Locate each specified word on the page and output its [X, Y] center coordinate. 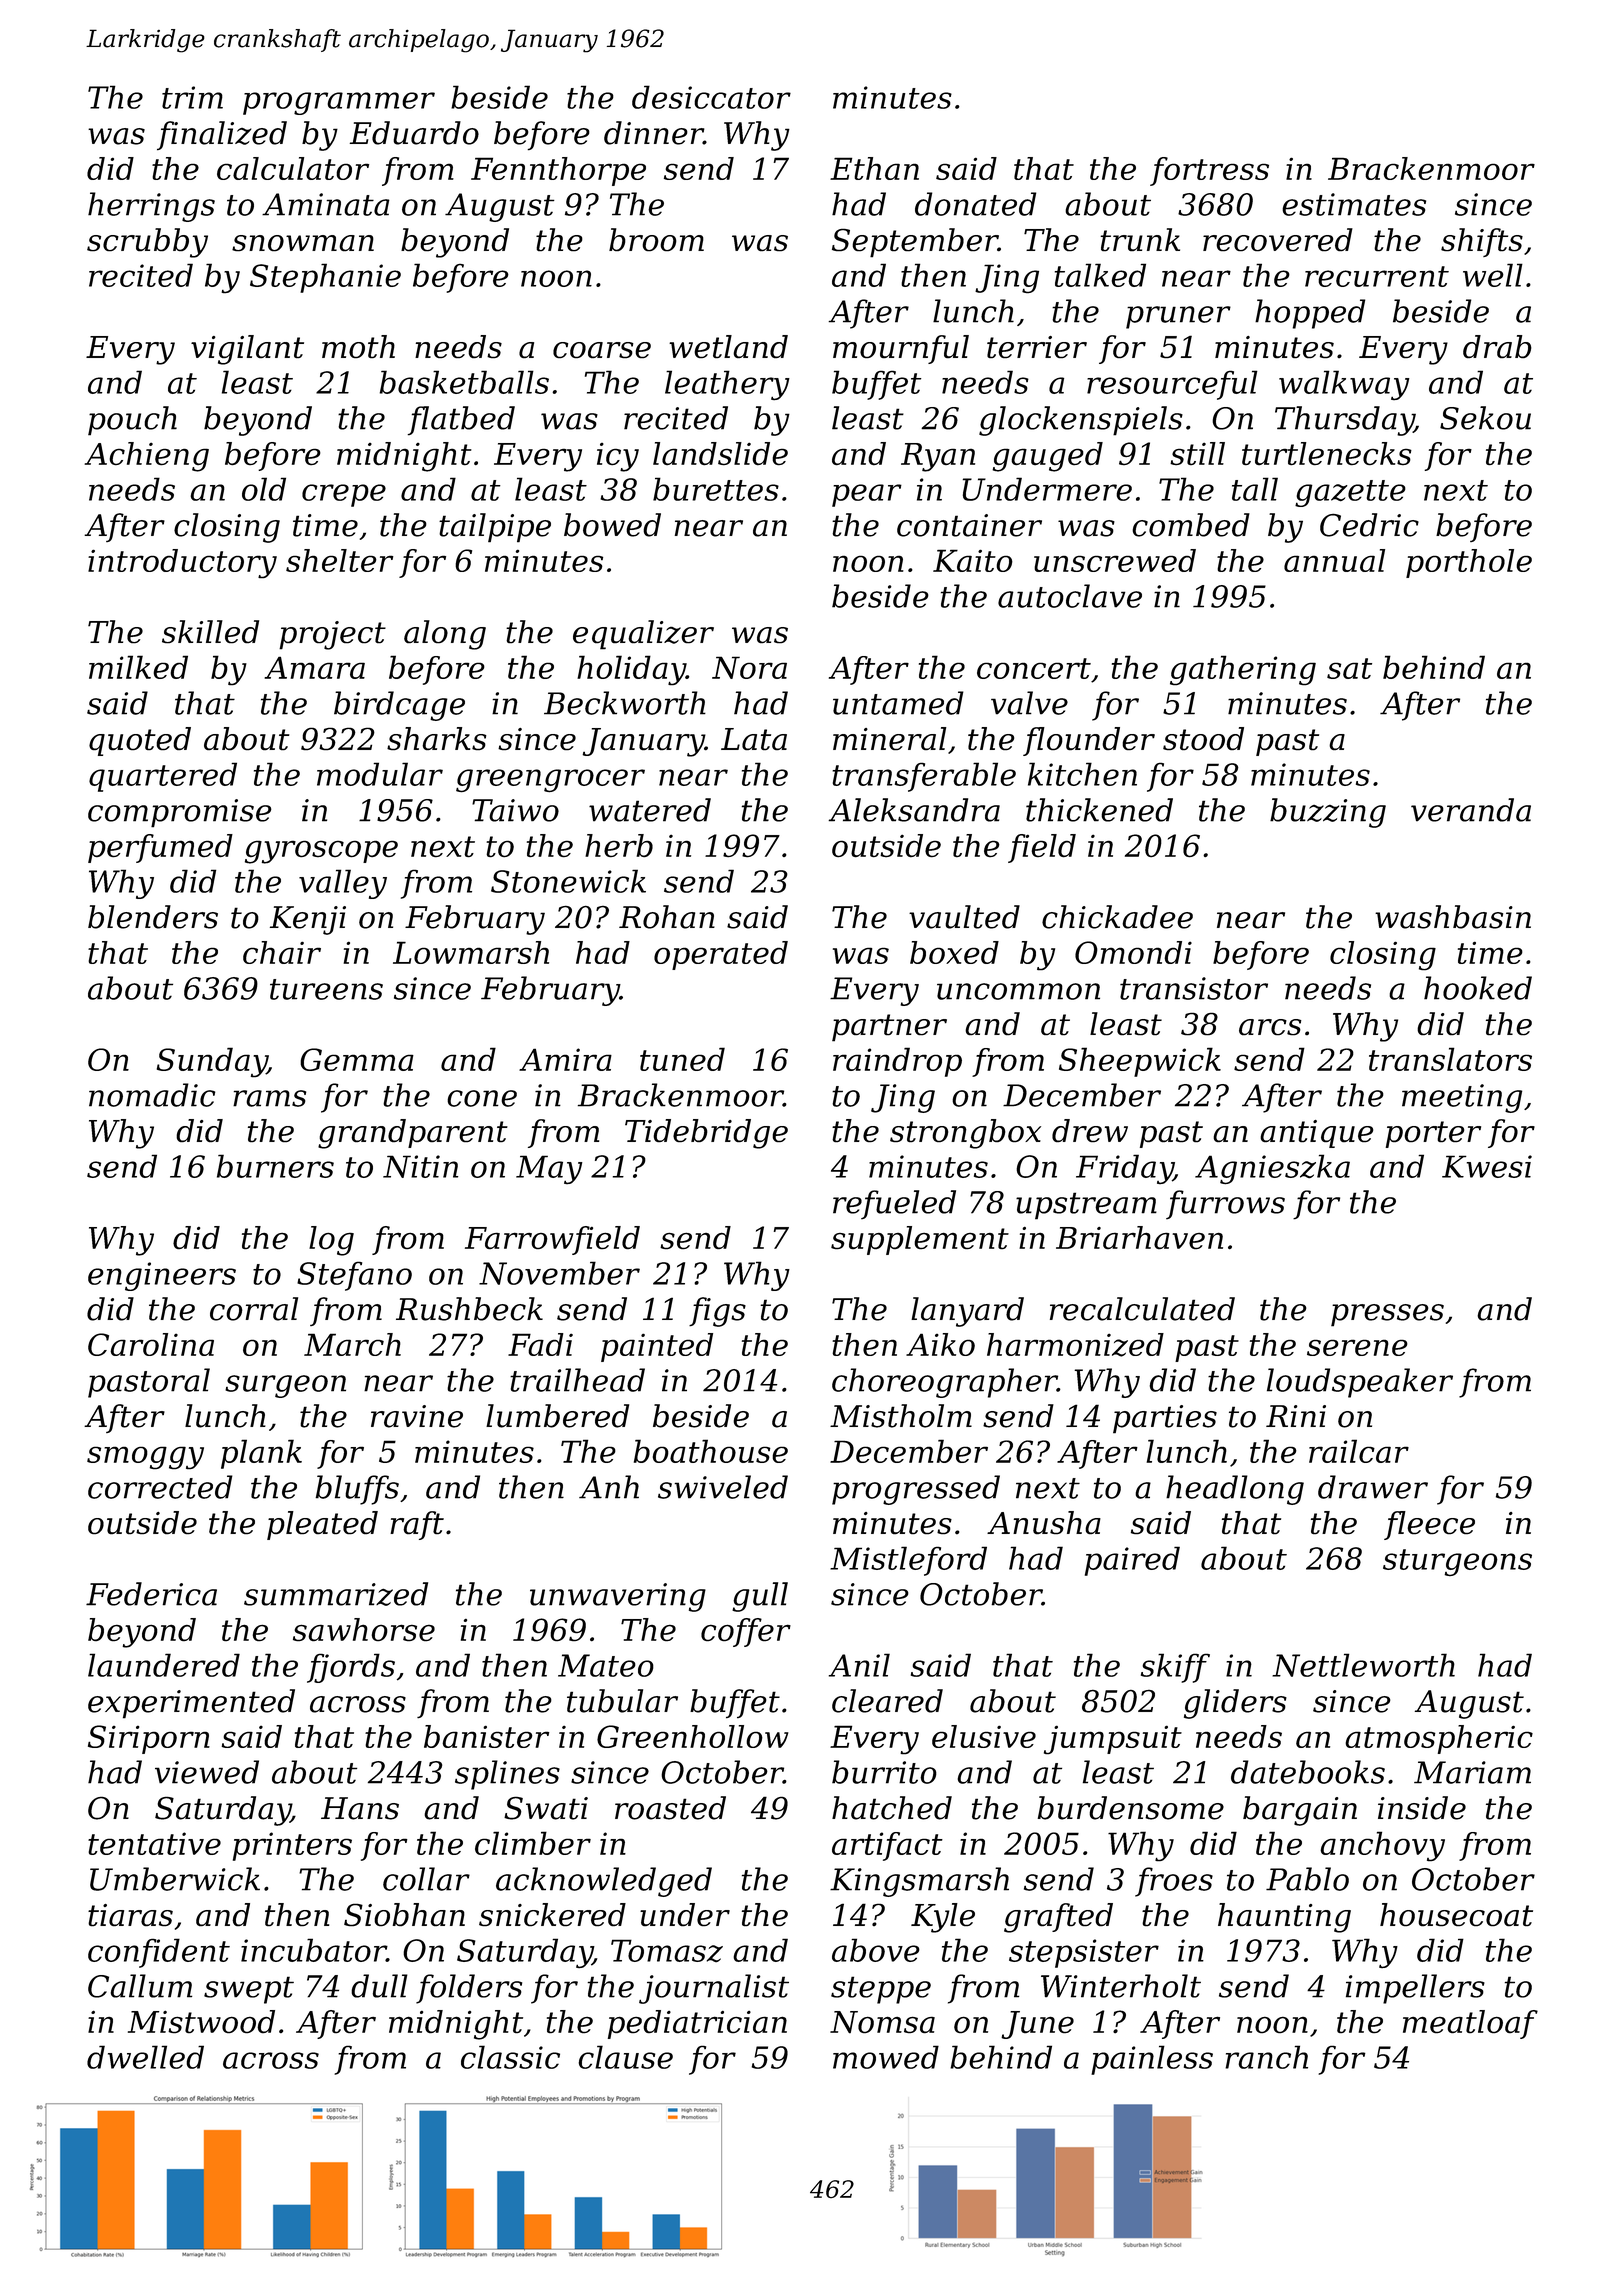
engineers [162, 1276]
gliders [1235, 1704]
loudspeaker [1360, 1383]
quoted [140, 741]
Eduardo [414, 133]
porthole [1469, 563]
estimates [1354, 204]
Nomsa [882, 2022]
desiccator [711, 97]
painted [657, 1347]
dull [379, 1986]
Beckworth [625, 703]
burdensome [1131, 1808]
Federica [151, 1594]
